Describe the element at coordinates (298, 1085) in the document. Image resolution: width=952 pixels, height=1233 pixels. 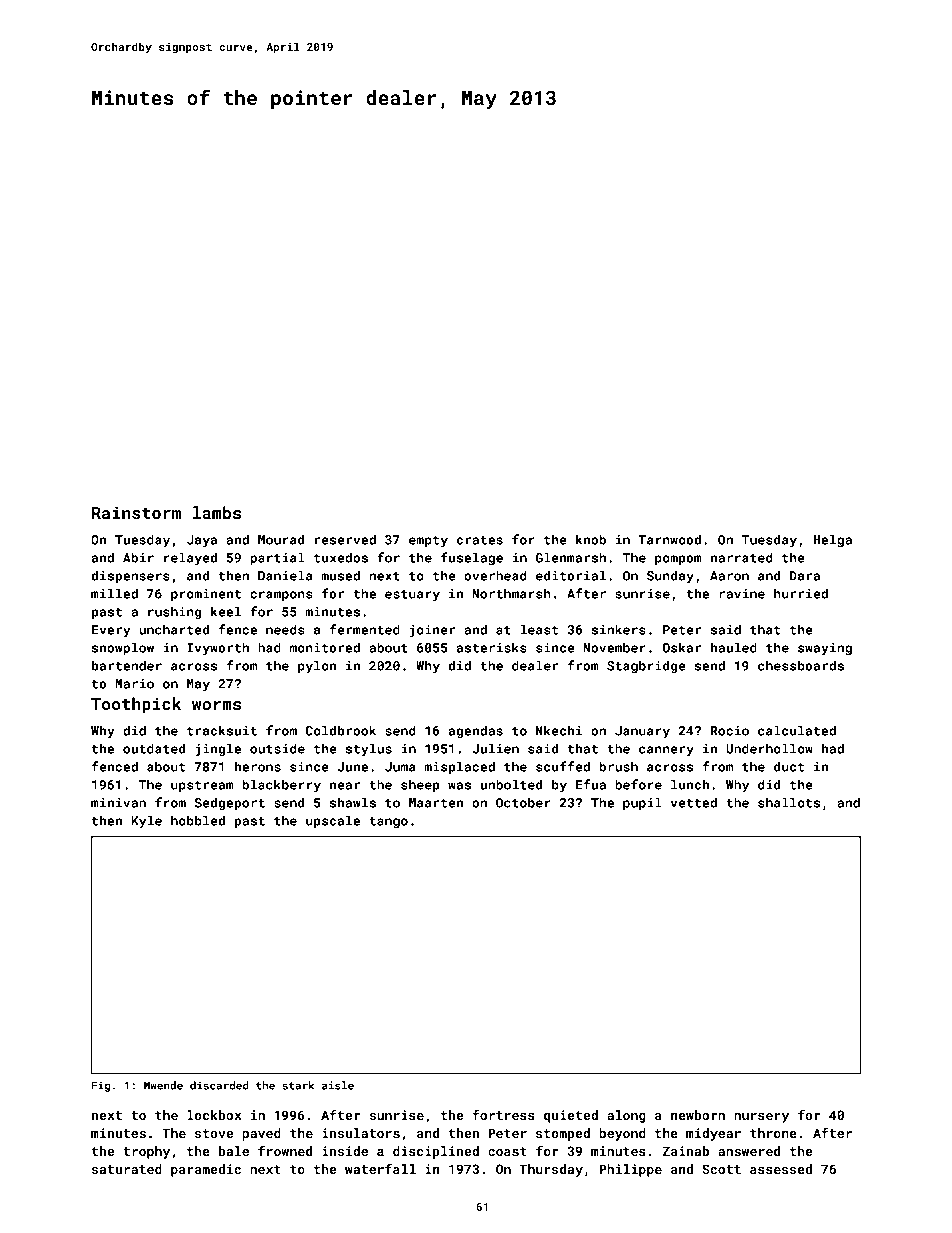
I see `stark` at that location.
